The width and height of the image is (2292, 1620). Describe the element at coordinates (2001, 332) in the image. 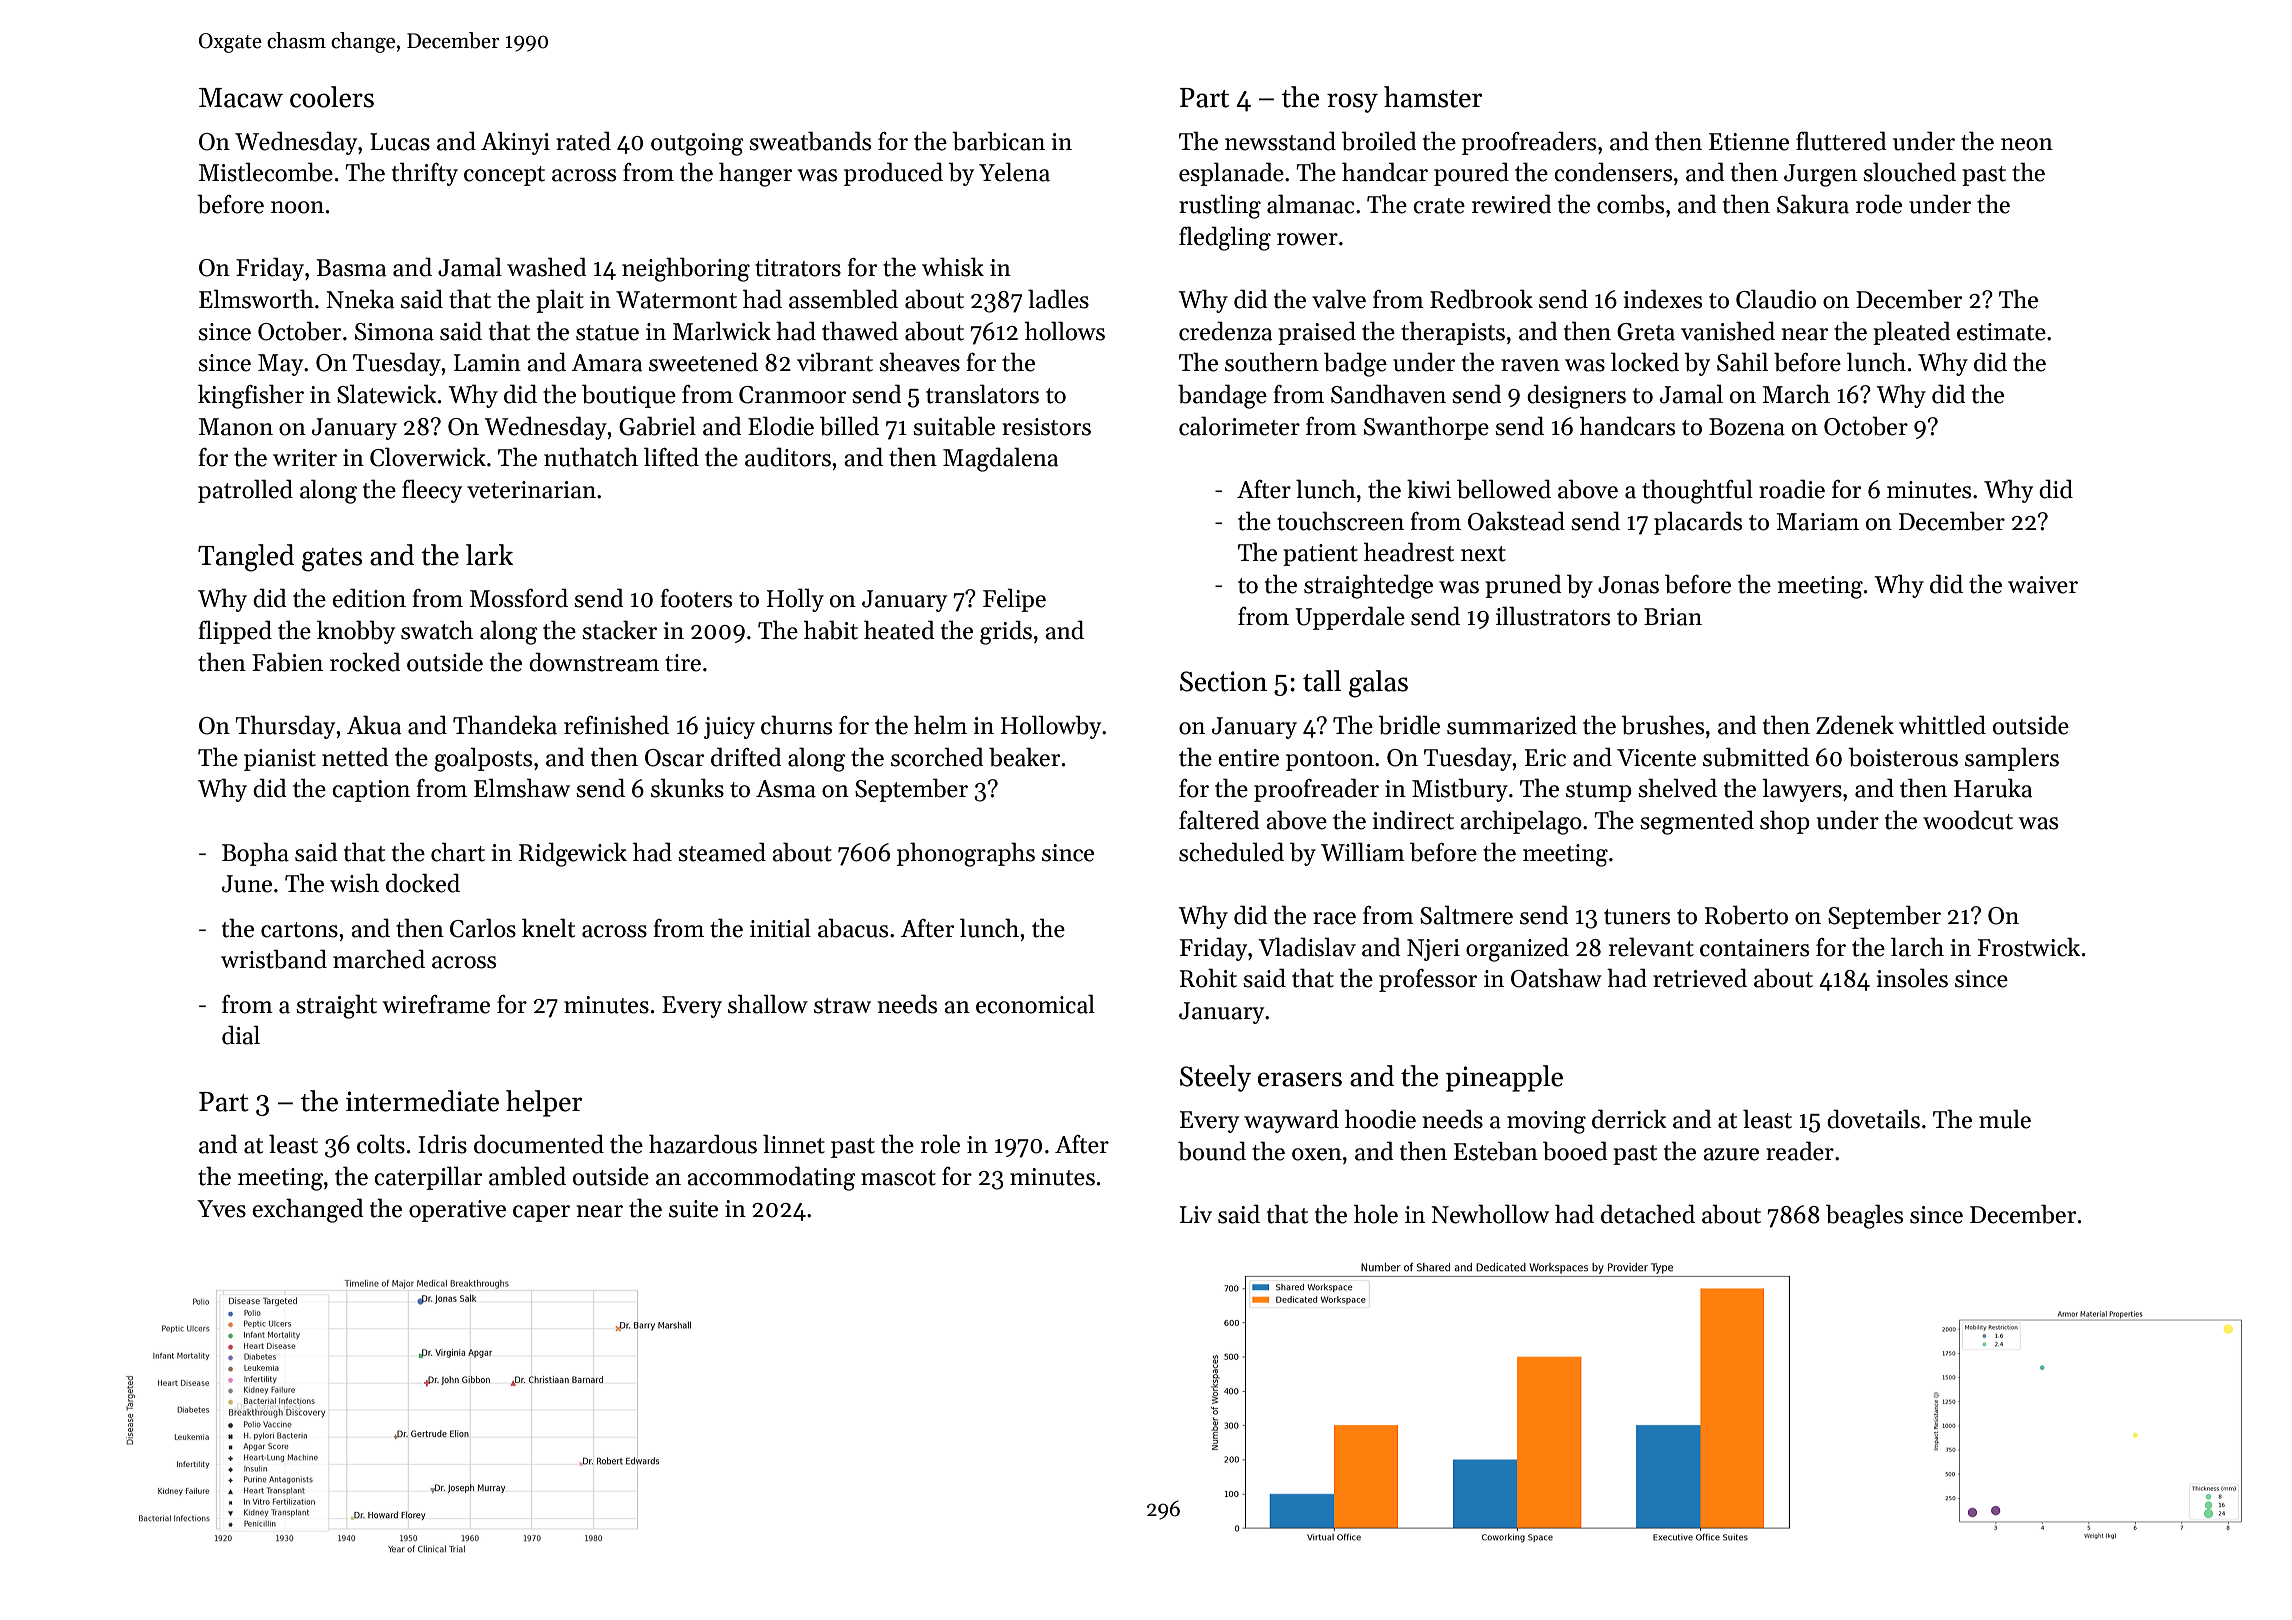

I see `estimate` at that location.
